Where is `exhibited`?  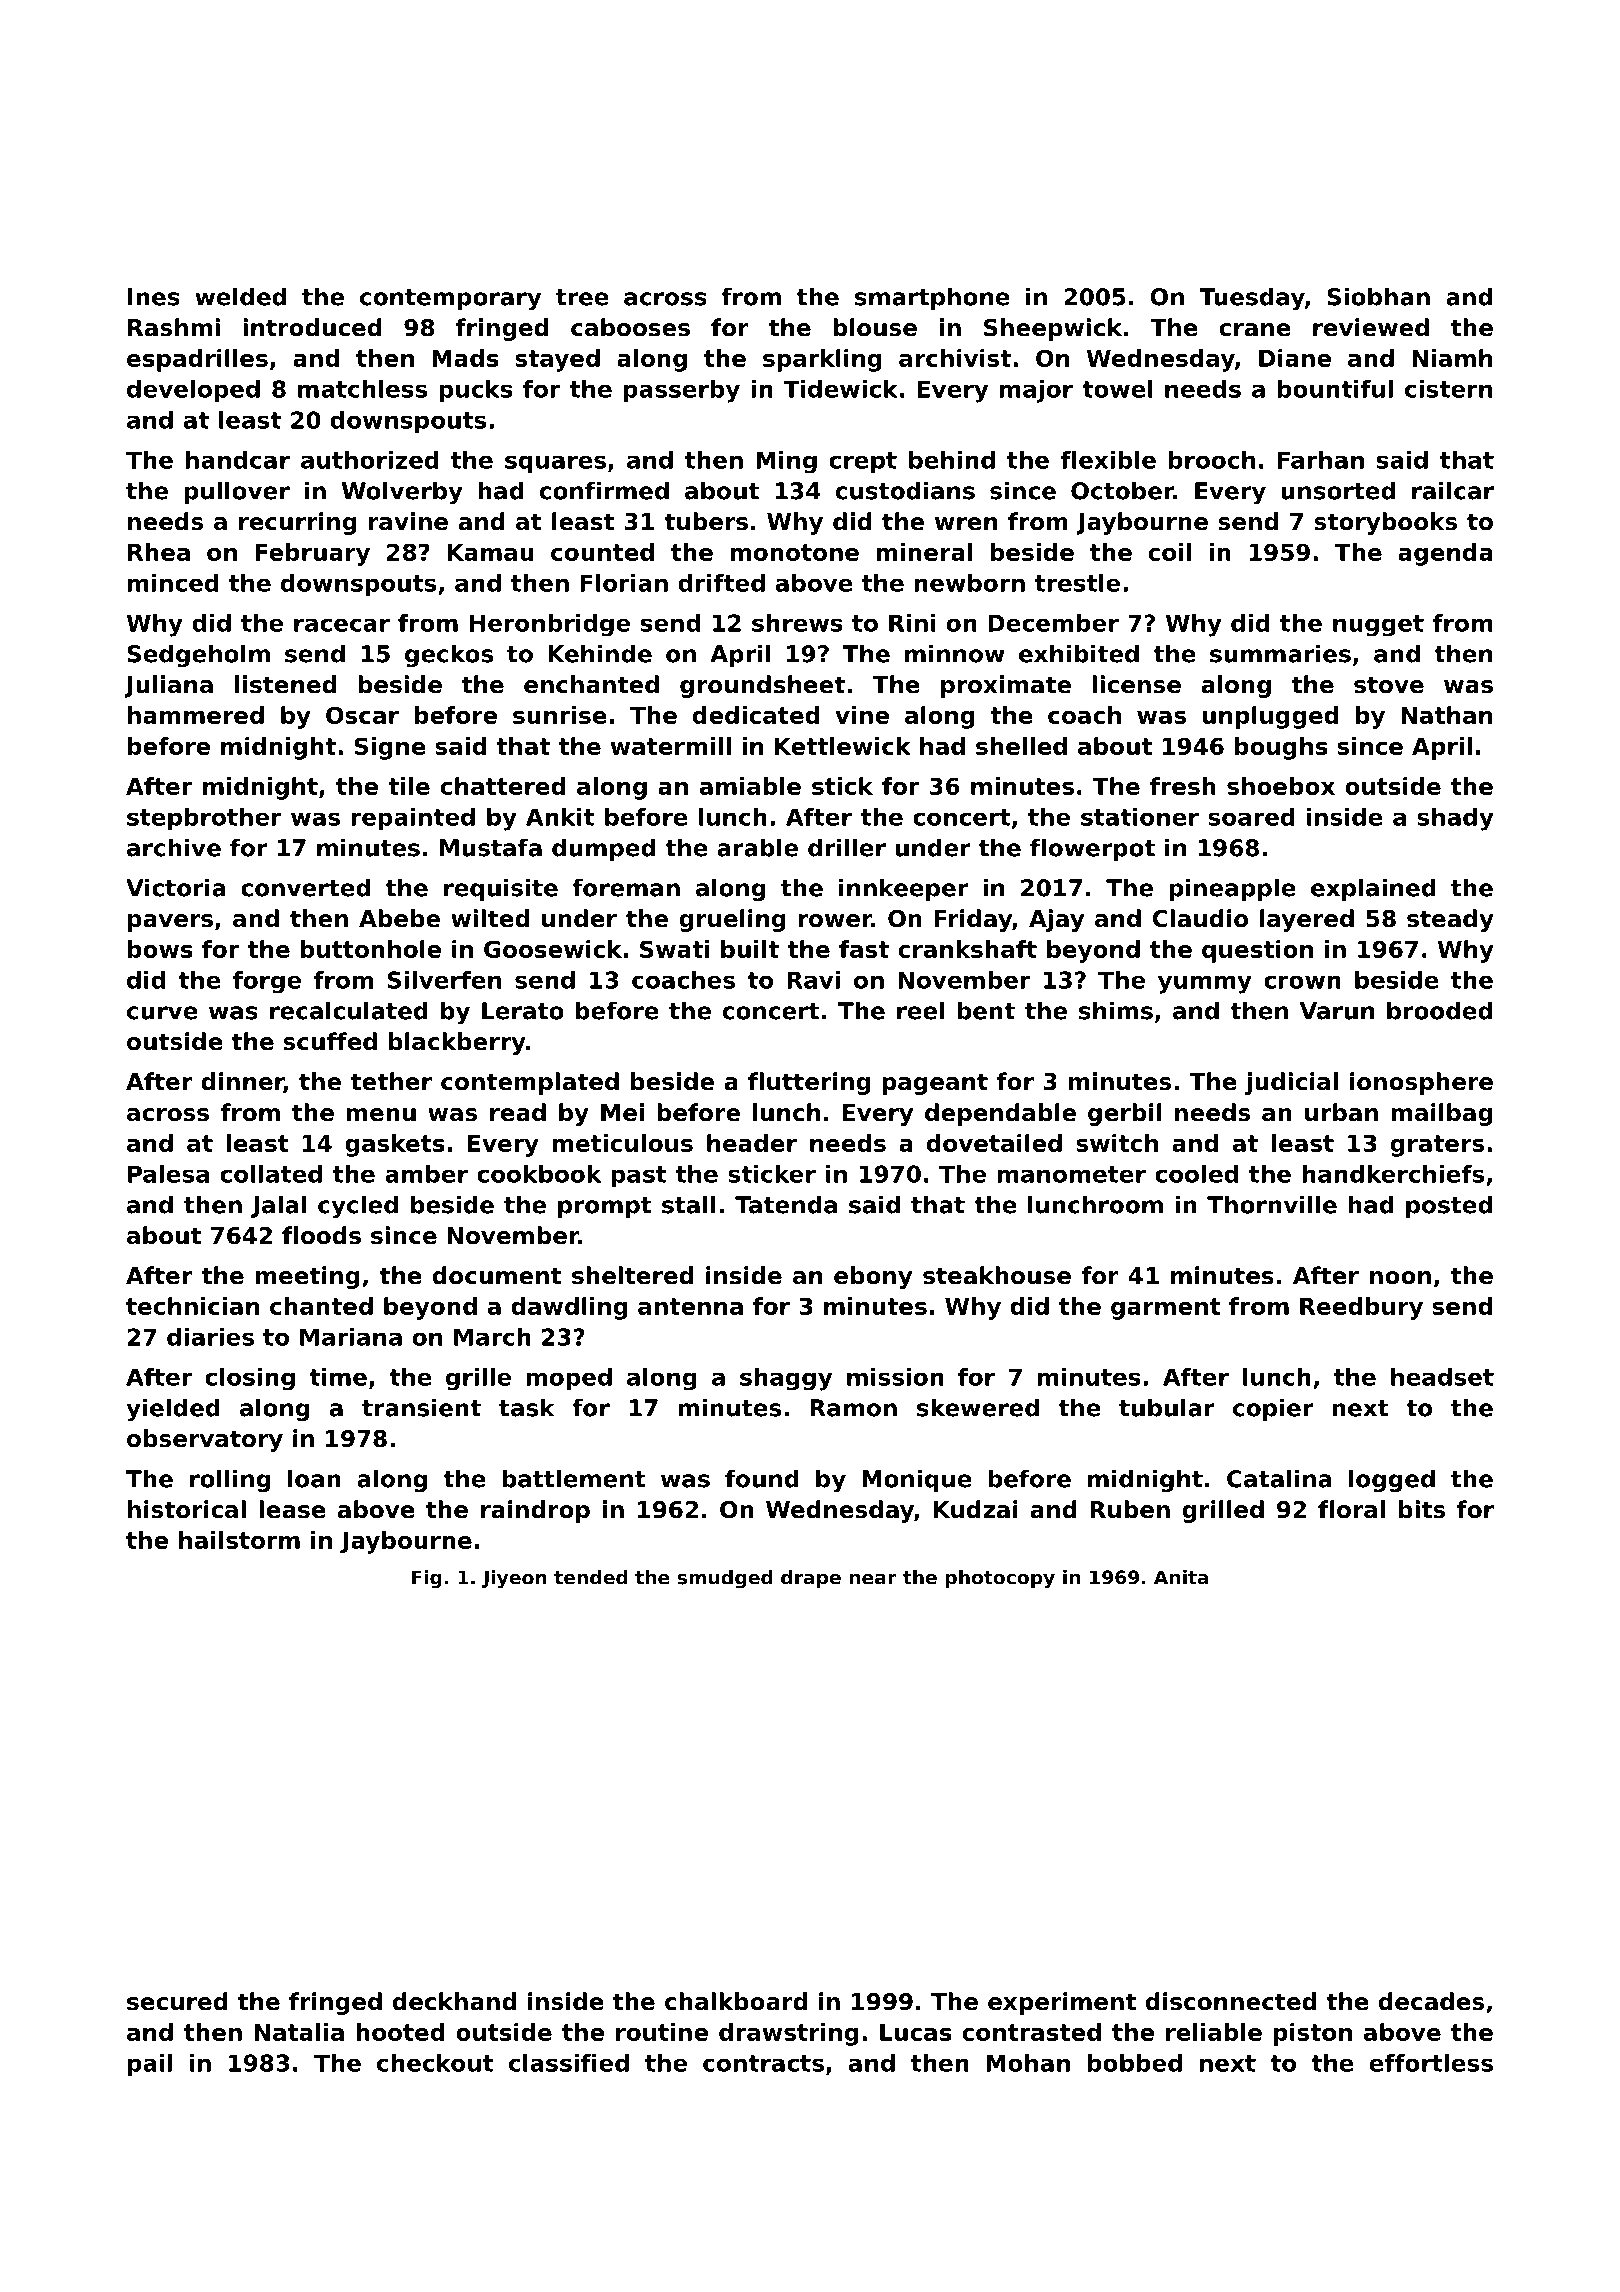
exhibited is located at coordinates (1079, 653).
